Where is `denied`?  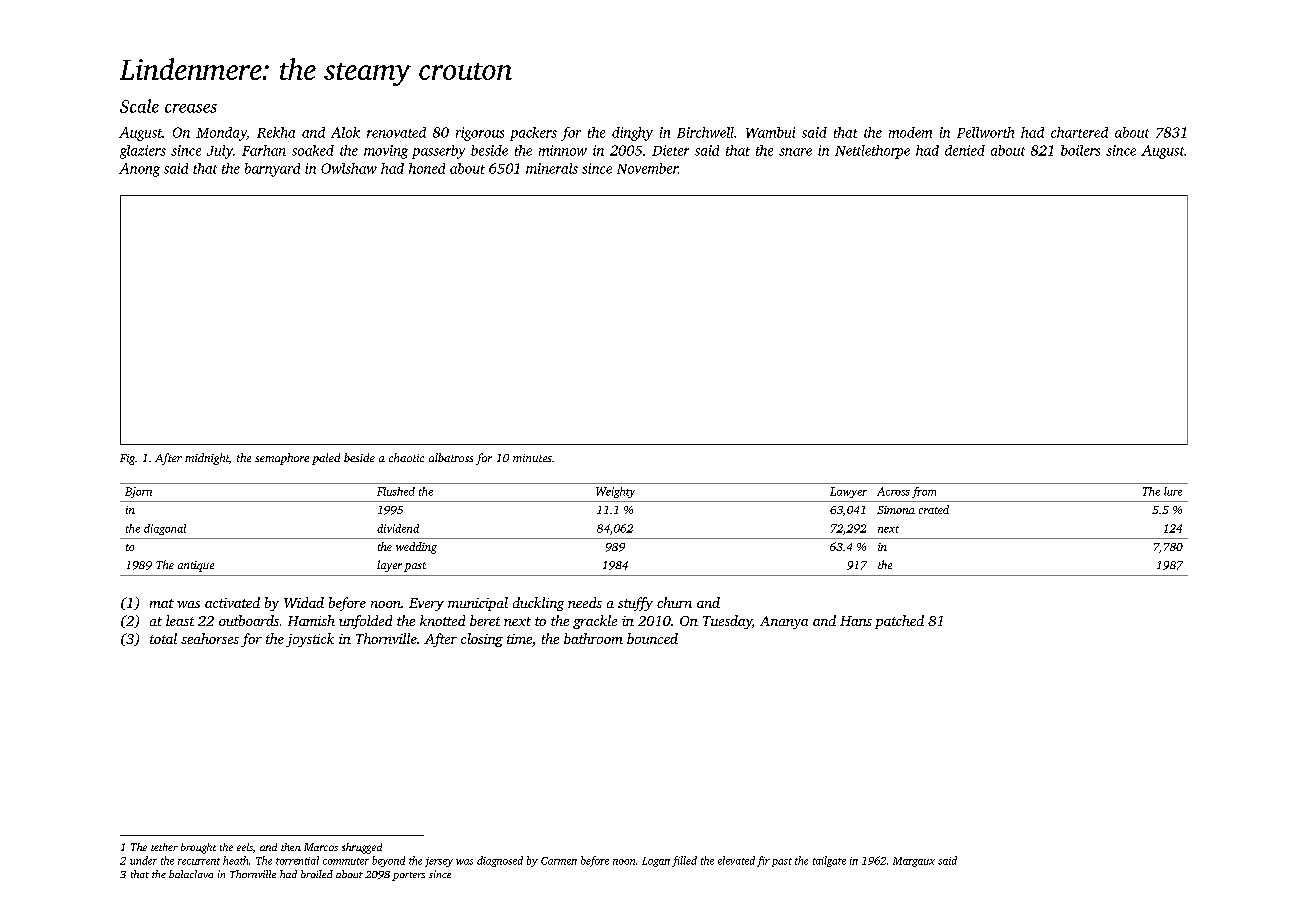
denied is located at coordinates (965, 150).
